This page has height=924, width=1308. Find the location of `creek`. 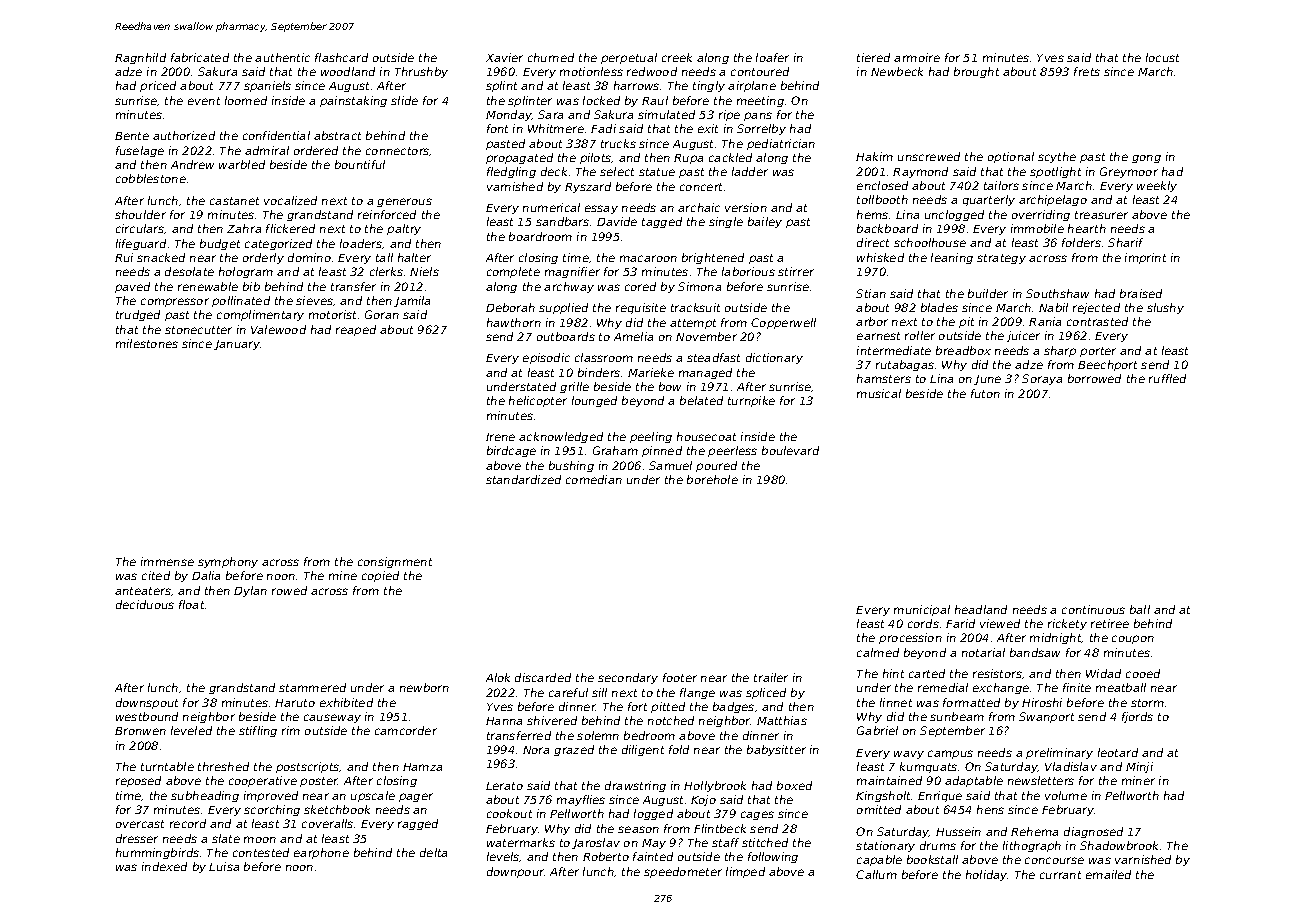

creek is located at coordinates (677, 57).
